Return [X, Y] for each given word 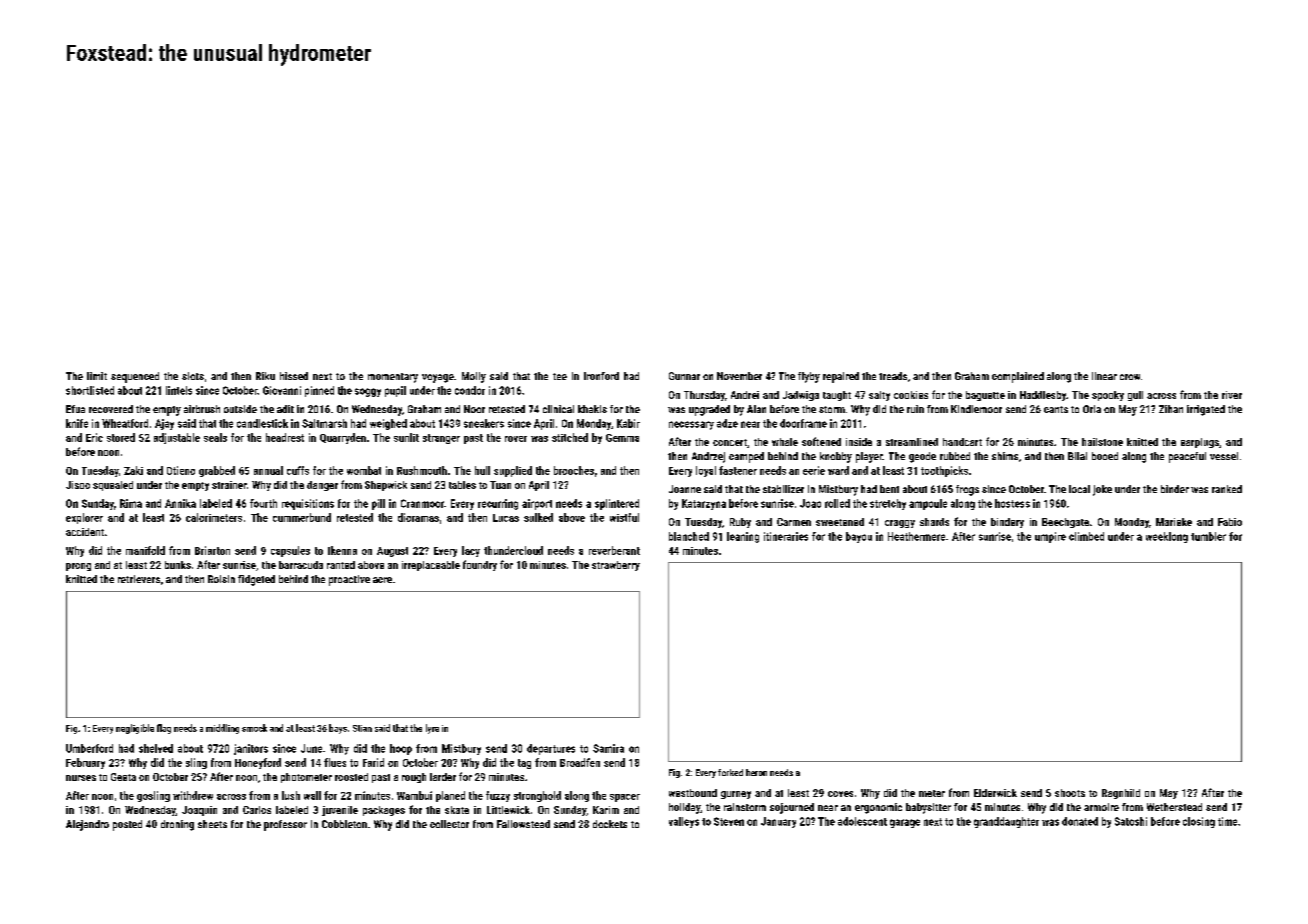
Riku [265, 376]
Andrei [745, 395]
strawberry [616, 566]
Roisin [221, 579]
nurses [81, 778]
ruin [915, 409]
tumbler [1208, 536]
